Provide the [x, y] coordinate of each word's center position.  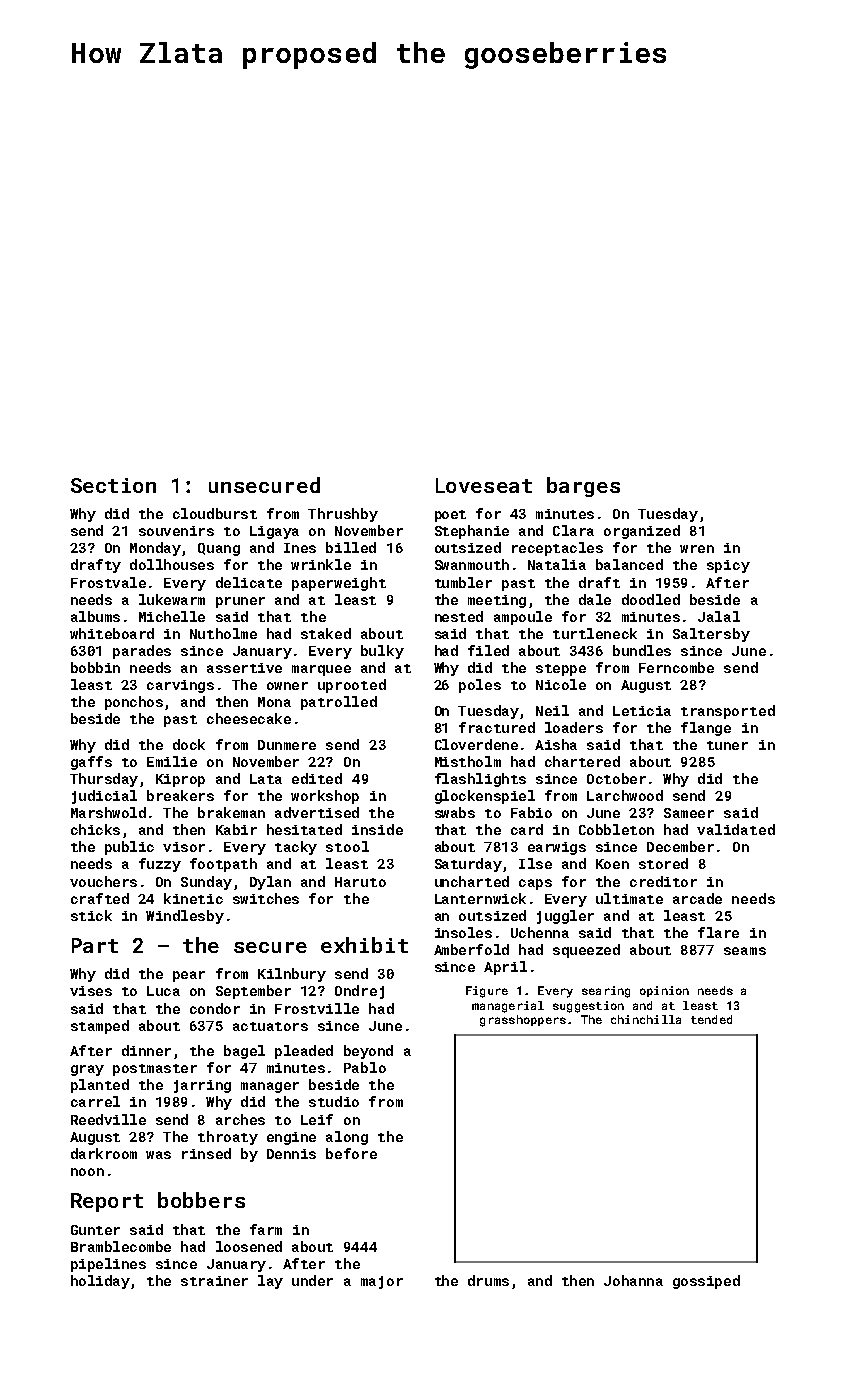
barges [583, 487]
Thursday [104, 780]
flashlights [480, 780]
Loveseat [484, 485]
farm [266, 1229]
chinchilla [646, 1019]
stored [663, 863]
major [382, 1282]
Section [113, 485]
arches [240, 1119]
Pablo [365, 1067]
